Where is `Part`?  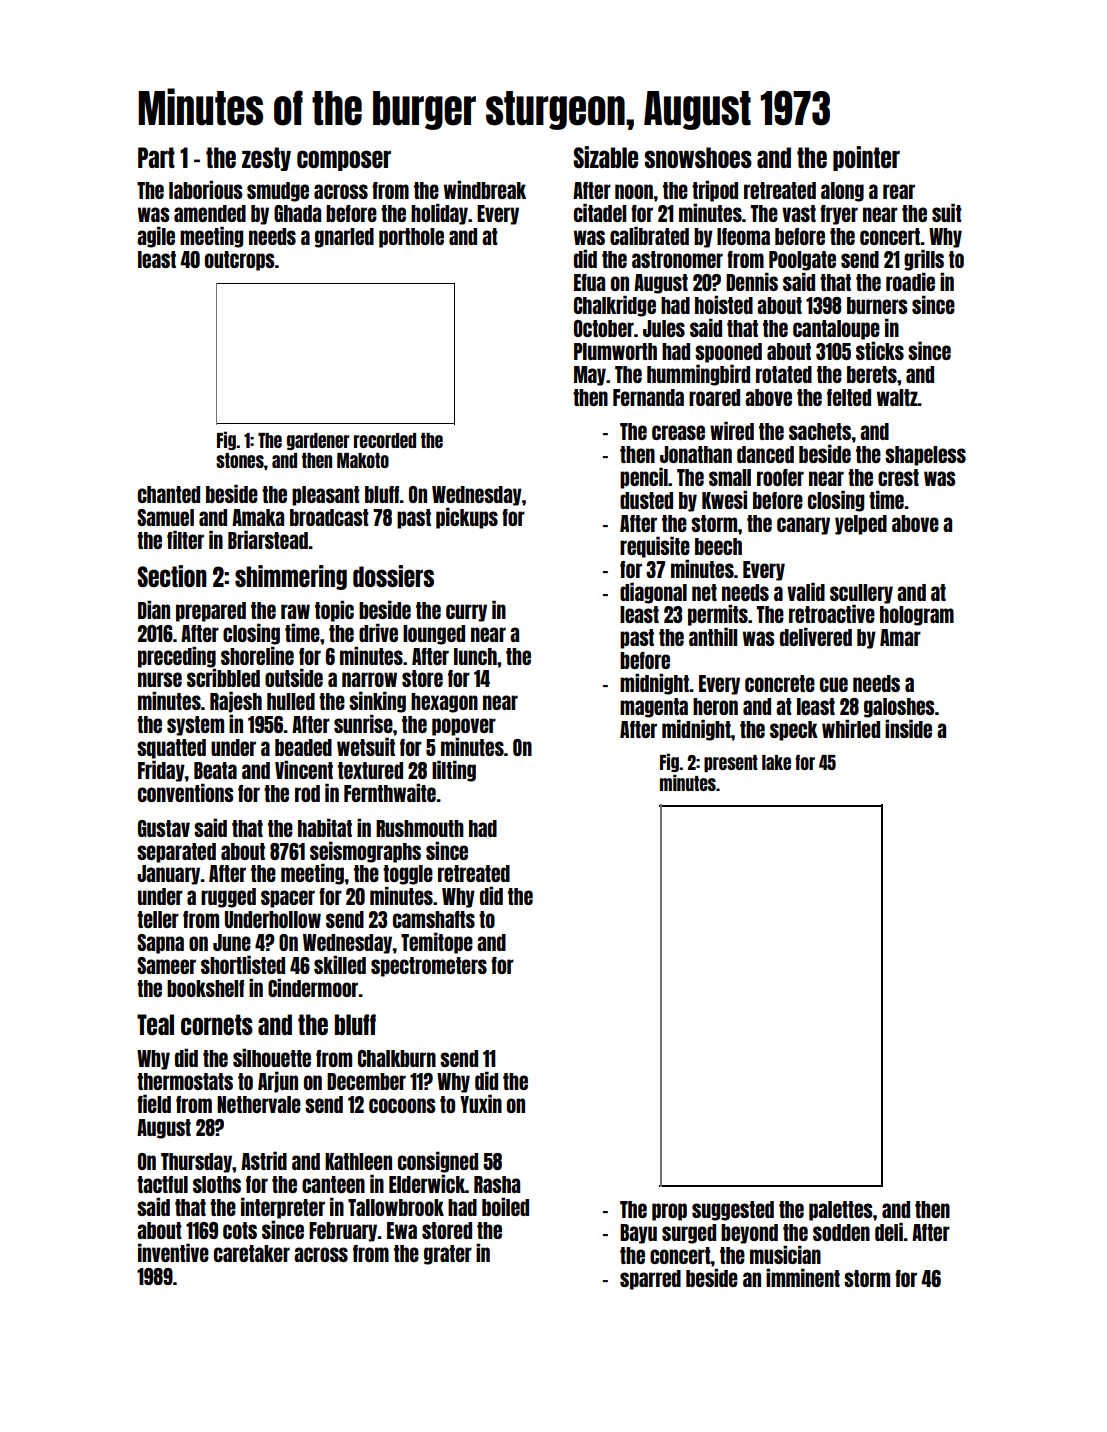 Part is located at coordinates (156, 157).
